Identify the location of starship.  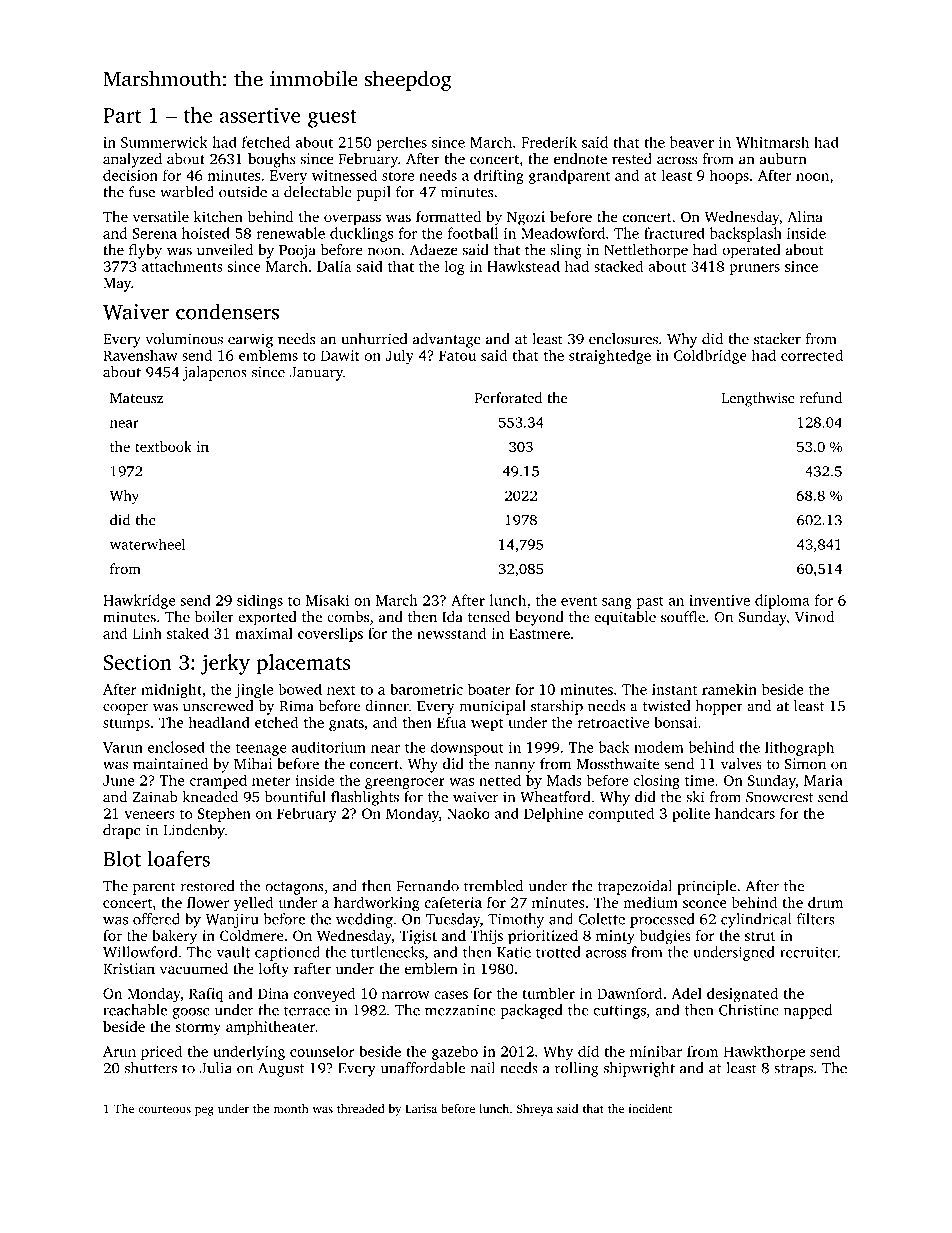
(557, 707).
